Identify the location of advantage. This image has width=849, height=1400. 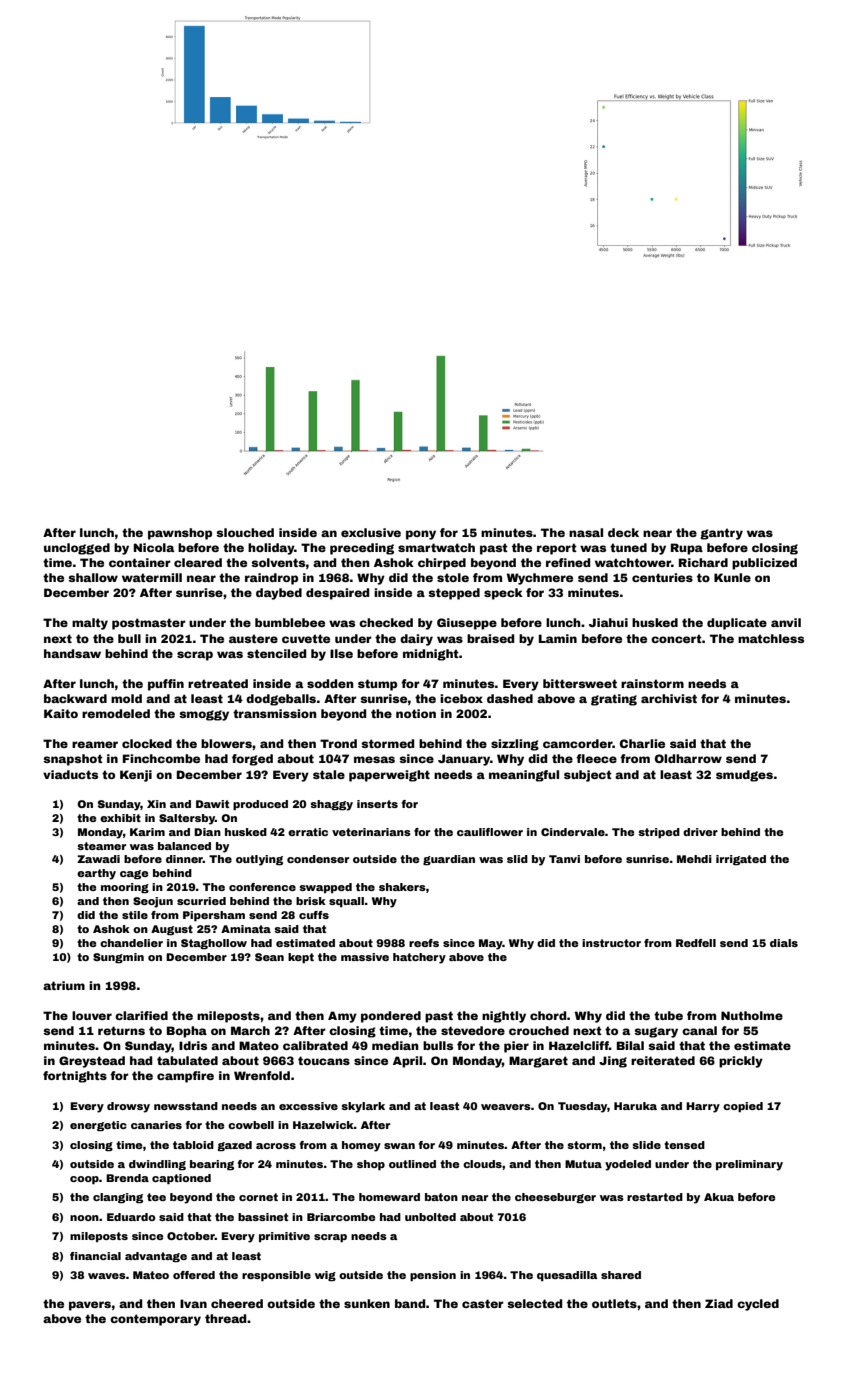
(156, 1257).
